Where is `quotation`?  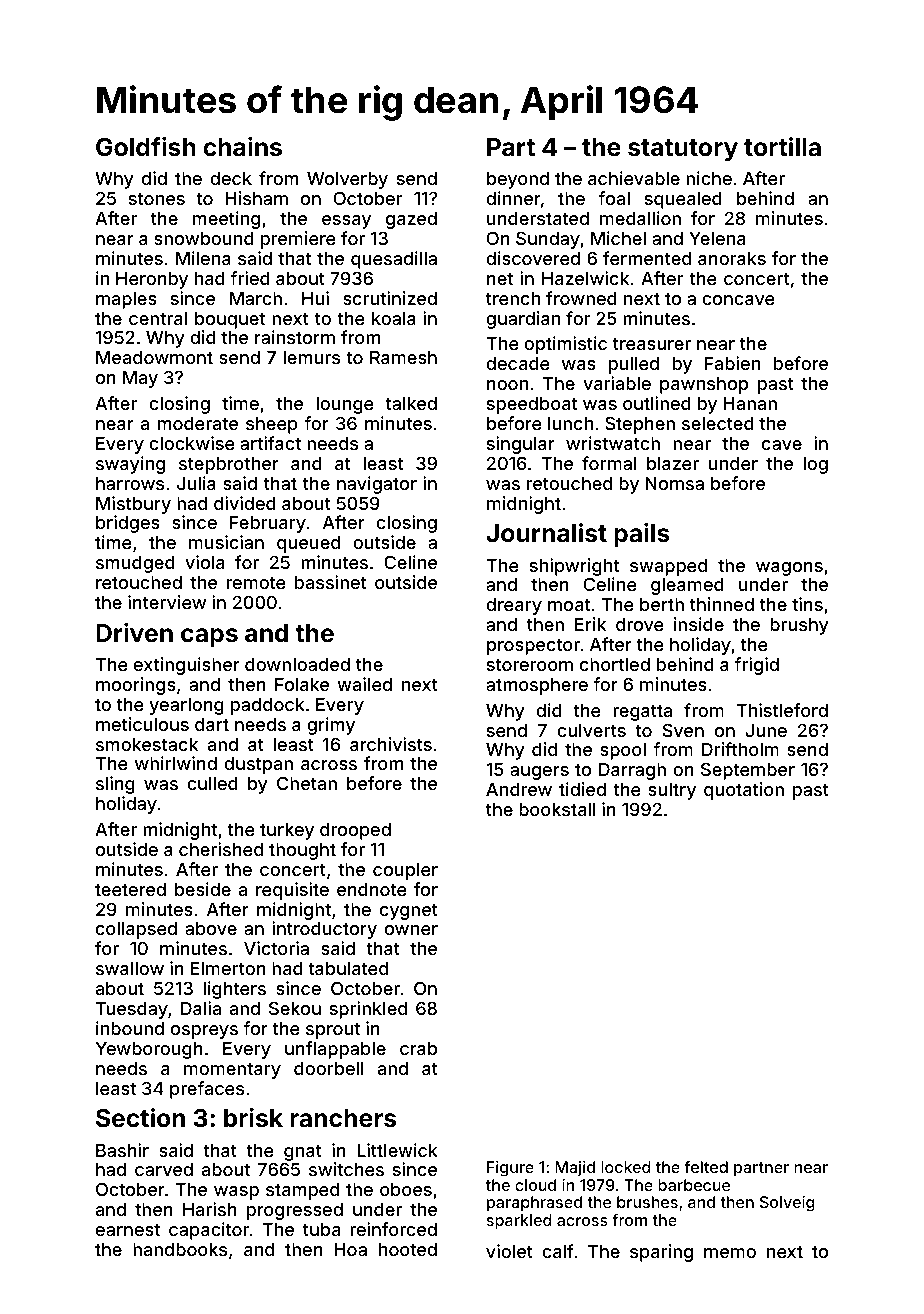
quotation is located at coordinates (744, 791).
